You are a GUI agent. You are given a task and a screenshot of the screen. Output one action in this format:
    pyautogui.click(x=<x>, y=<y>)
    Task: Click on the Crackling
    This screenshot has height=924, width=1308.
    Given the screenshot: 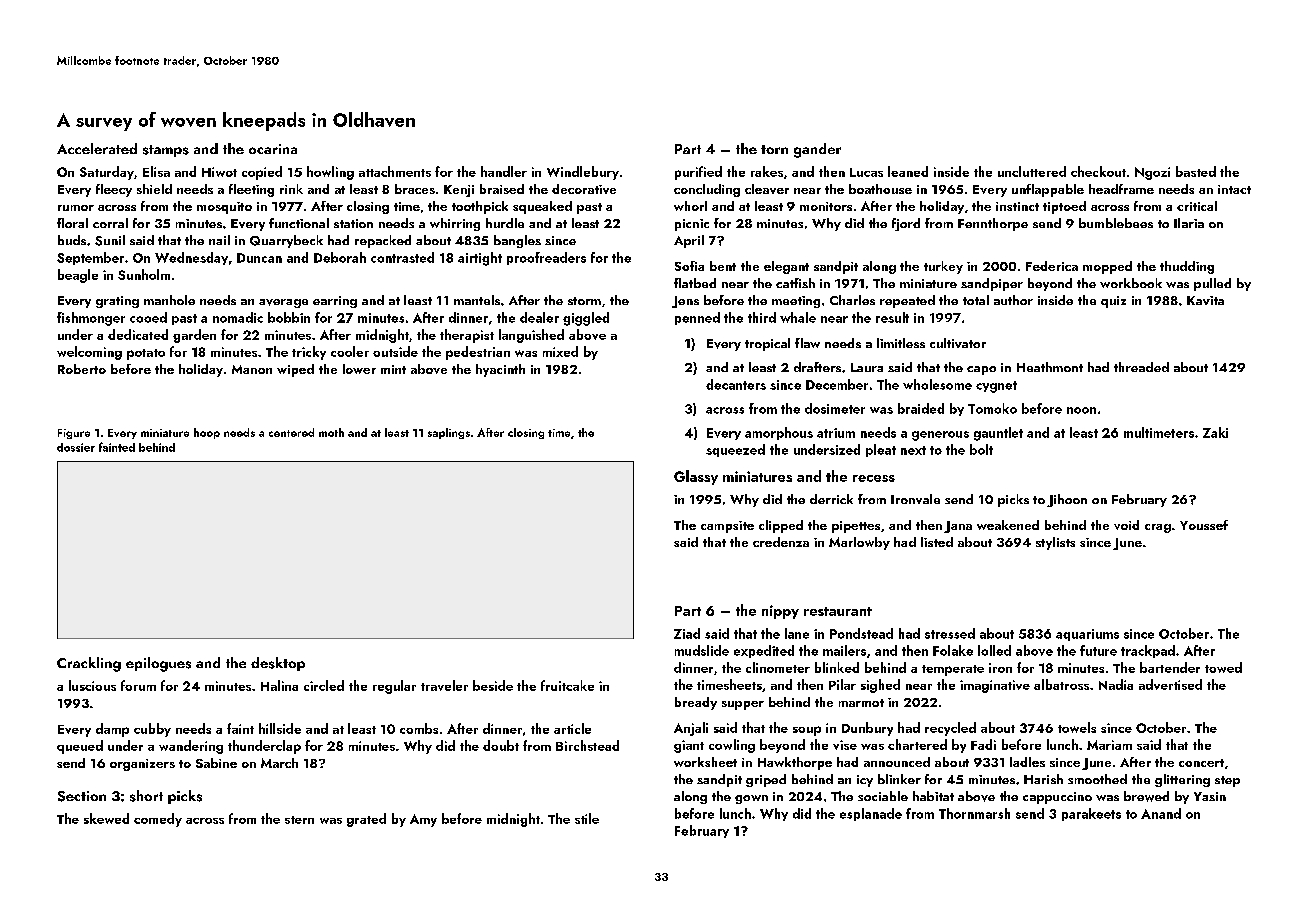 What is the action you would take?
    pyautogui.click(x=89, y=664)
